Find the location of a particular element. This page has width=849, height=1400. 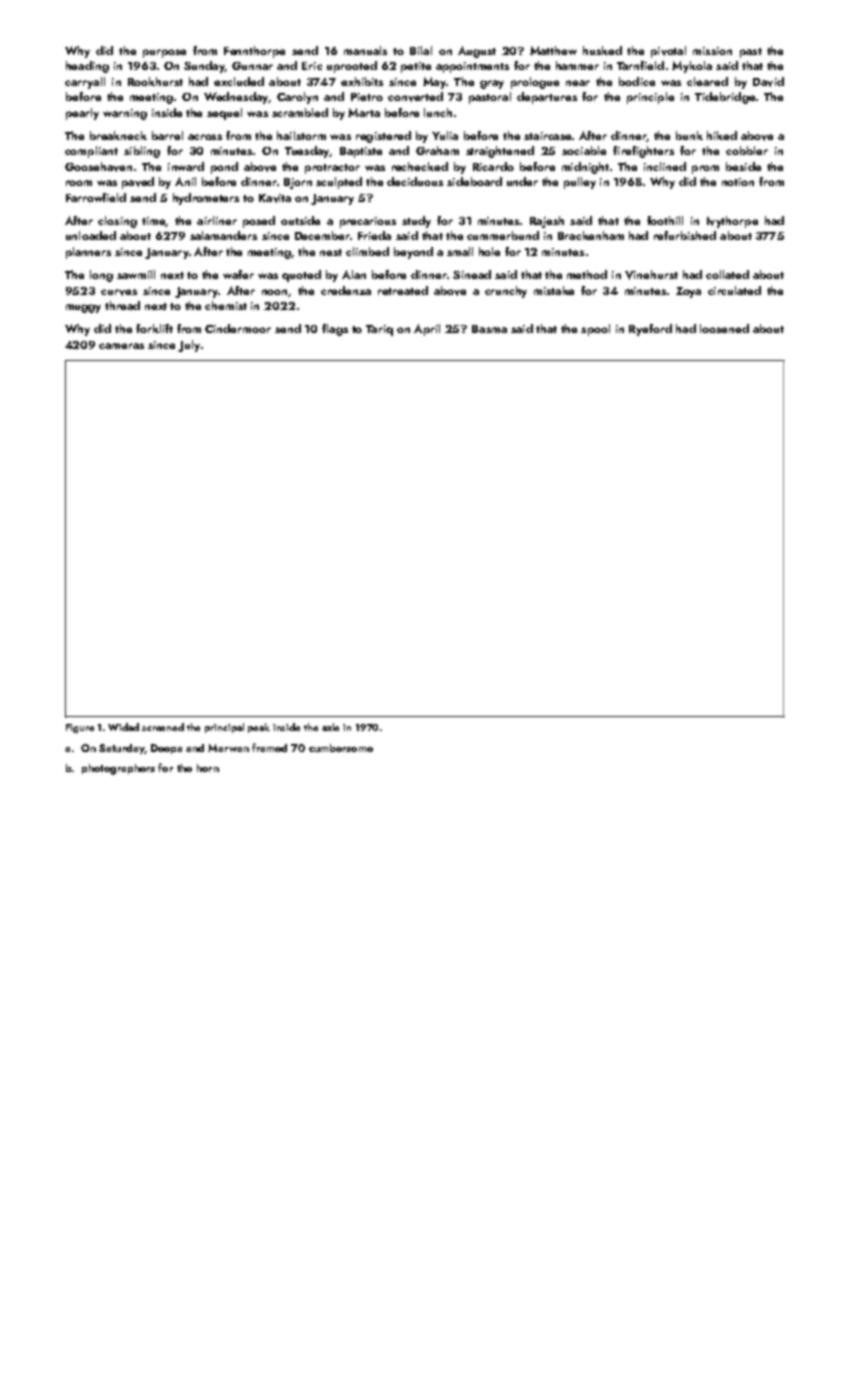

cumbersome is located at coordinates (341, 748).
